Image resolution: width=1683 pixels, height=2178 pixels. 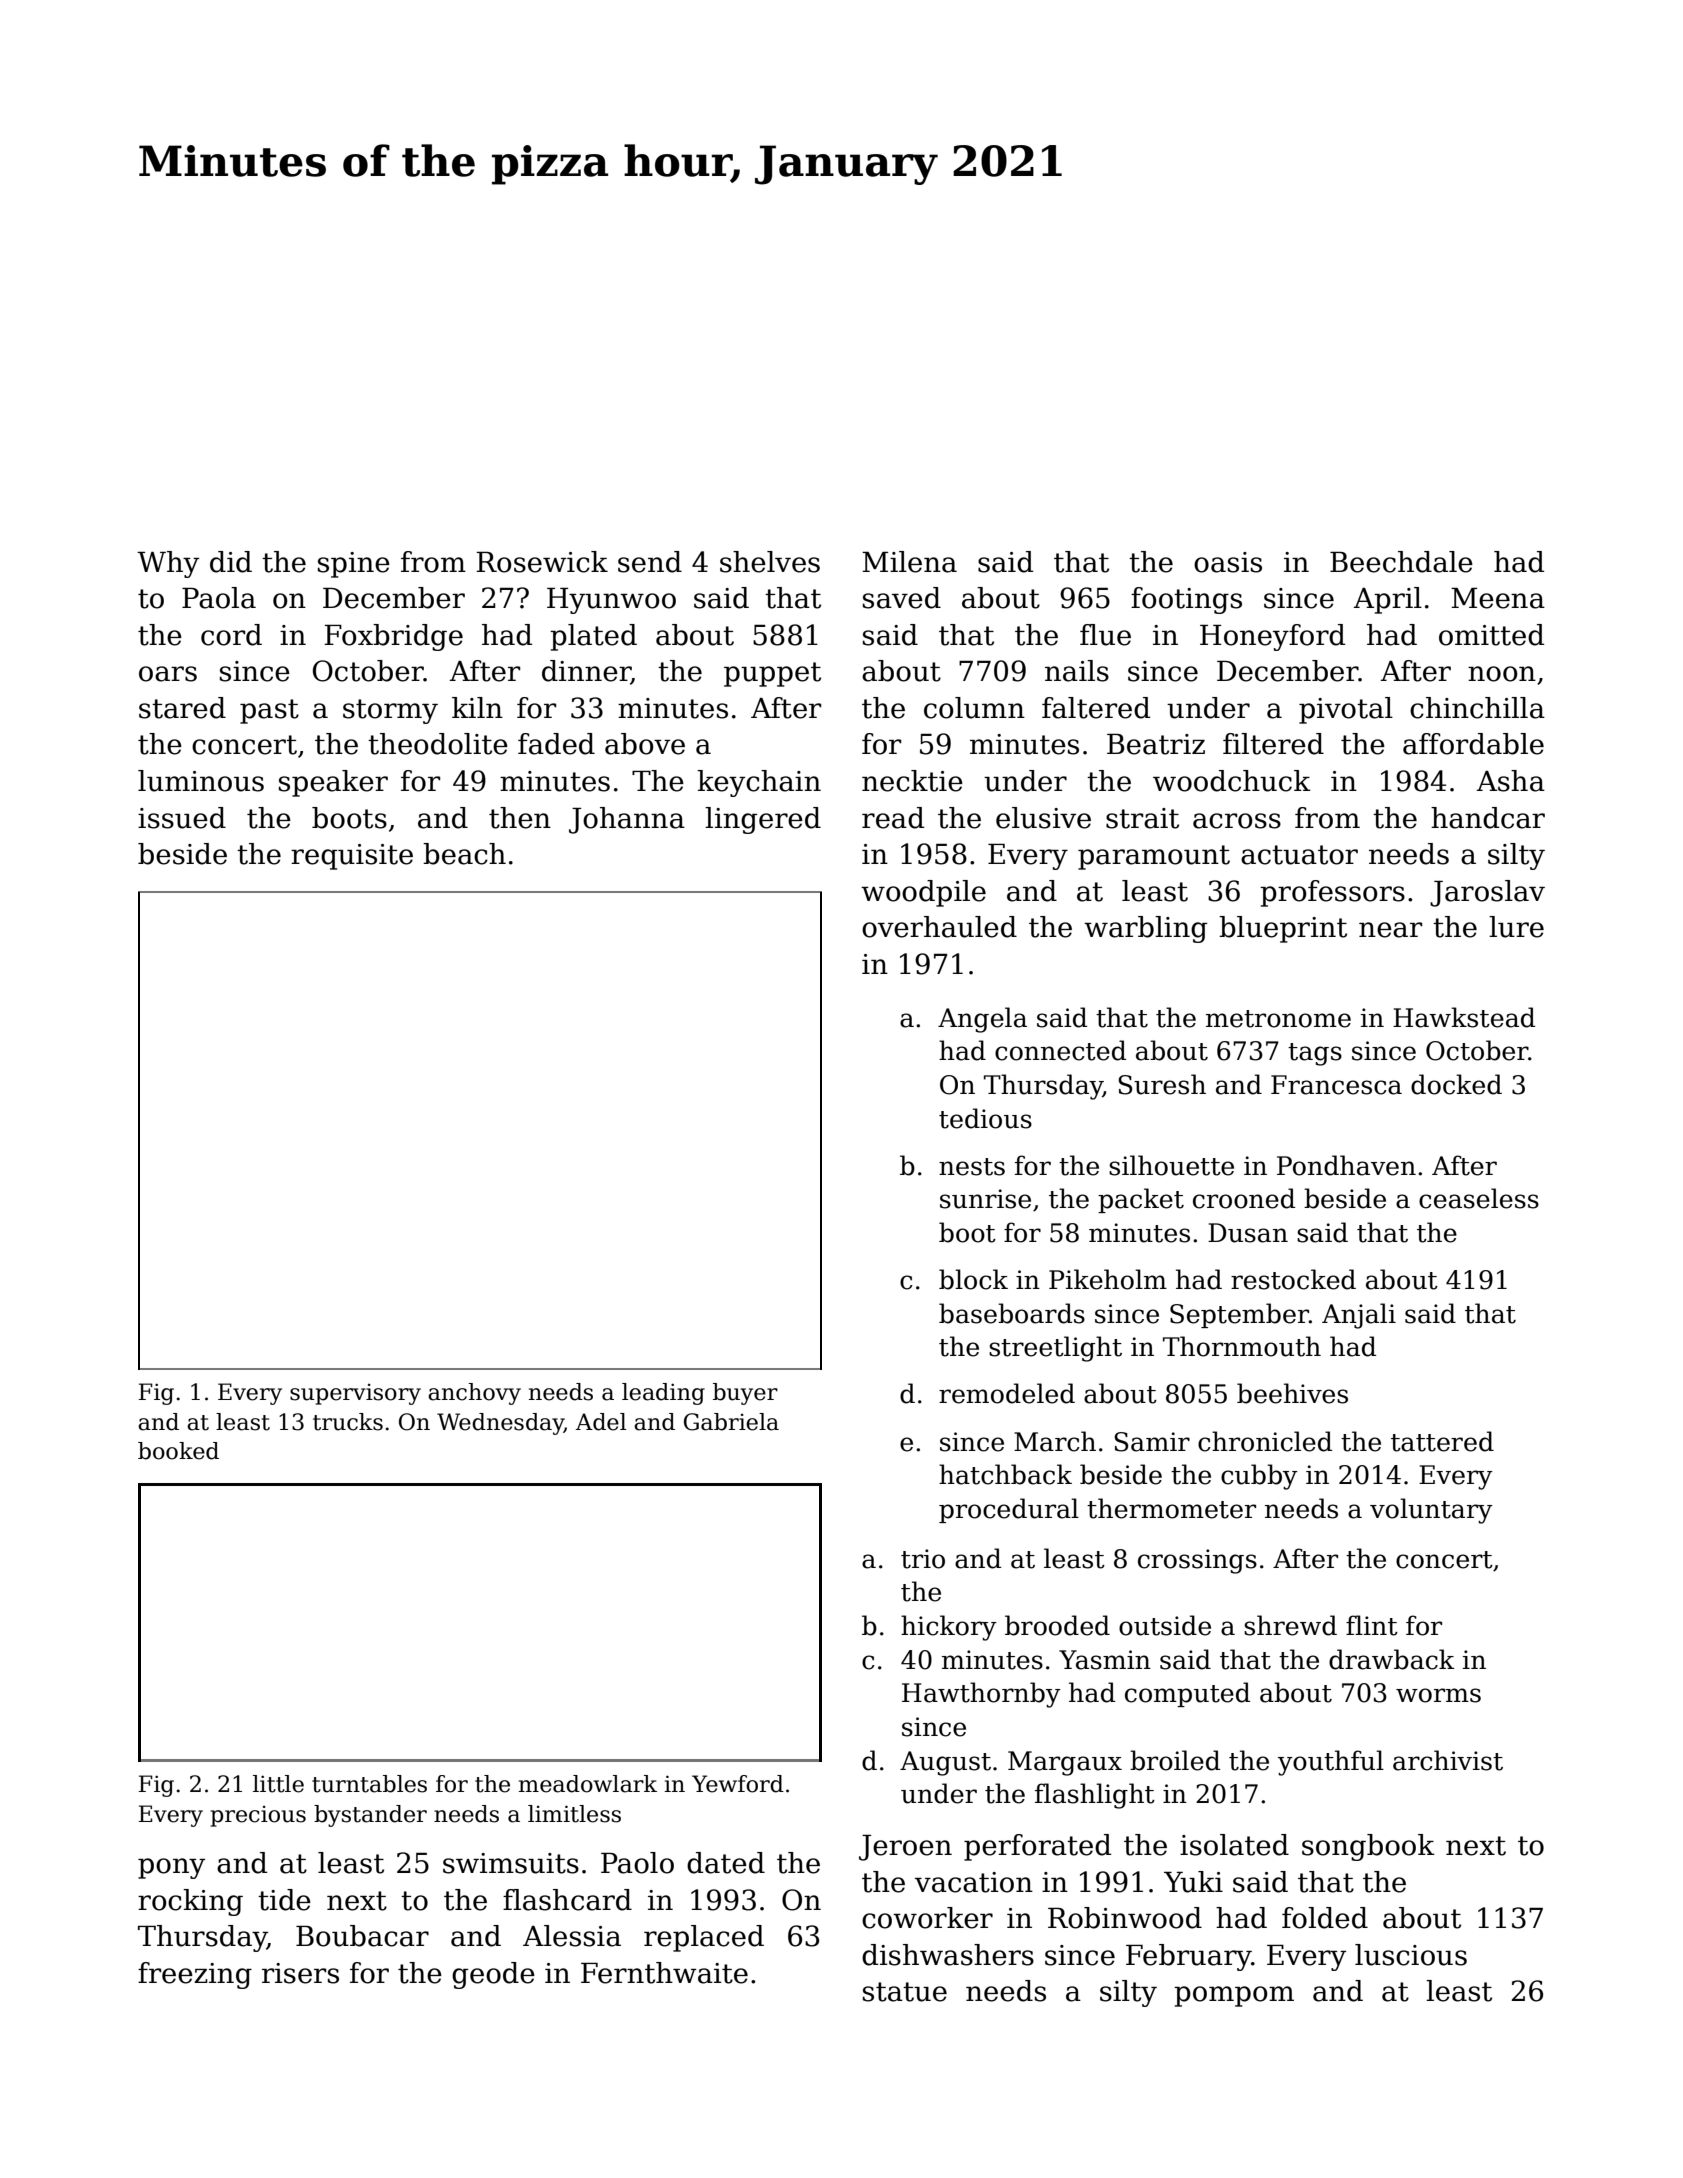 I want to click on Milena, so click(x=909, y=562).
